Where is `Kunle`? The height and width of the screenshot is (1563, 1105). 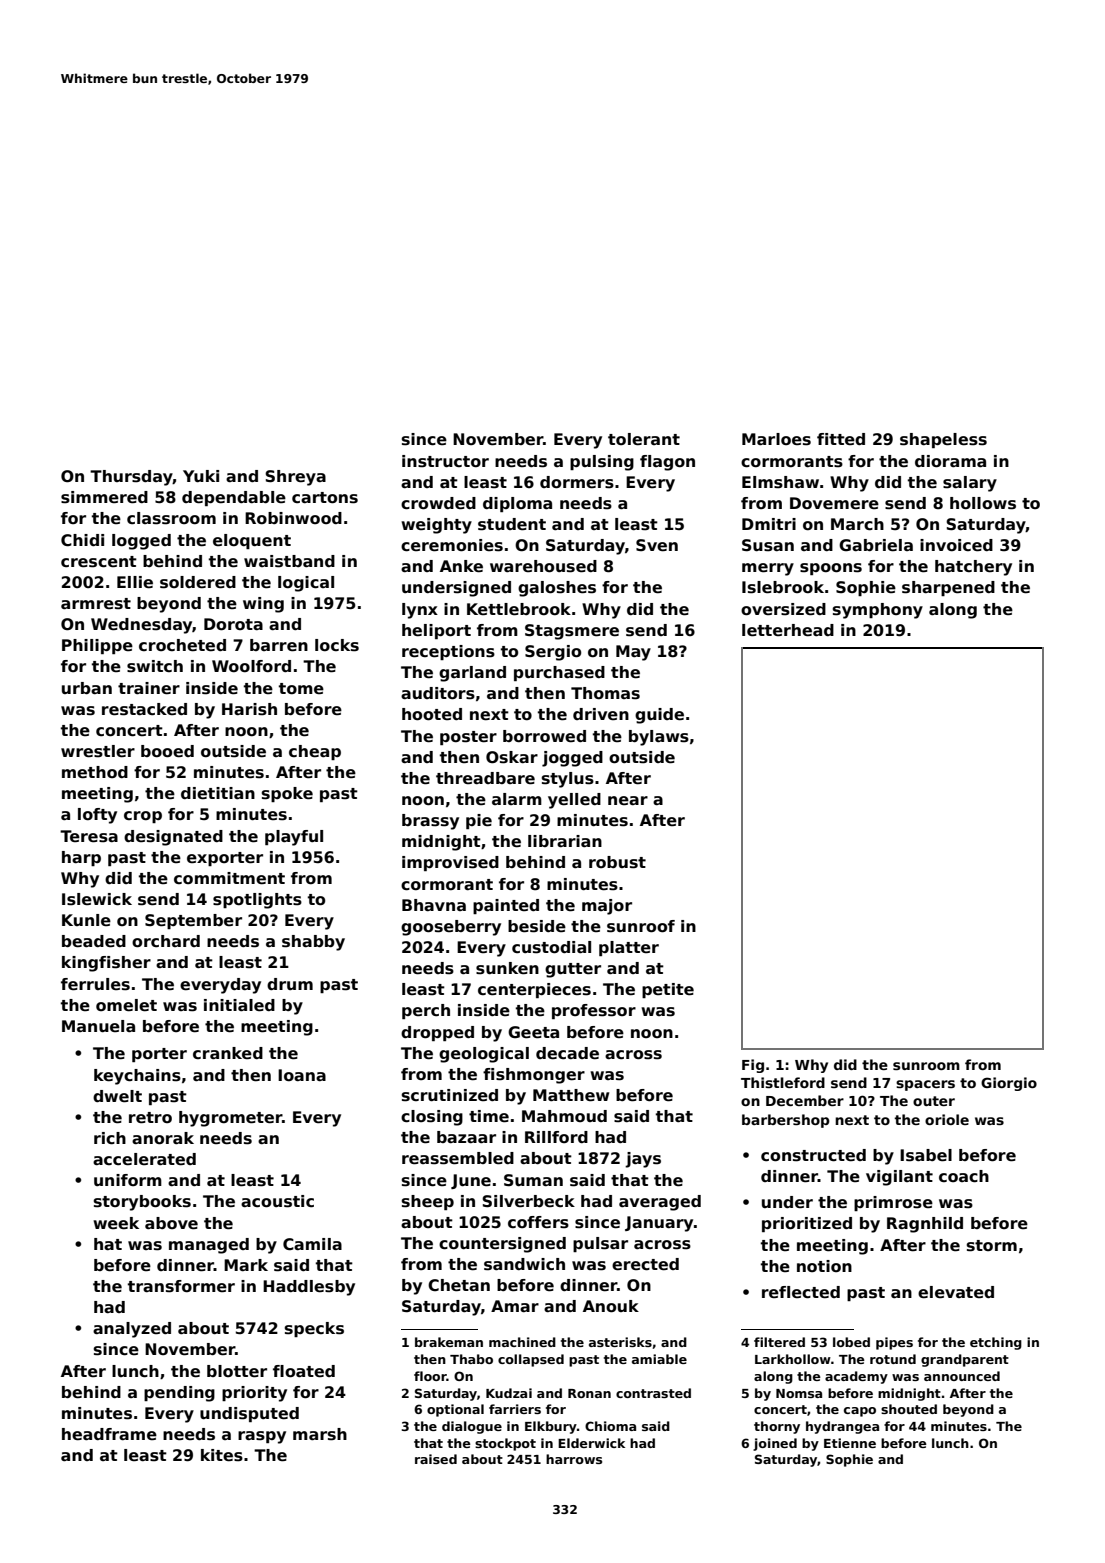 Kunle is located at coordinates (86, 920).
